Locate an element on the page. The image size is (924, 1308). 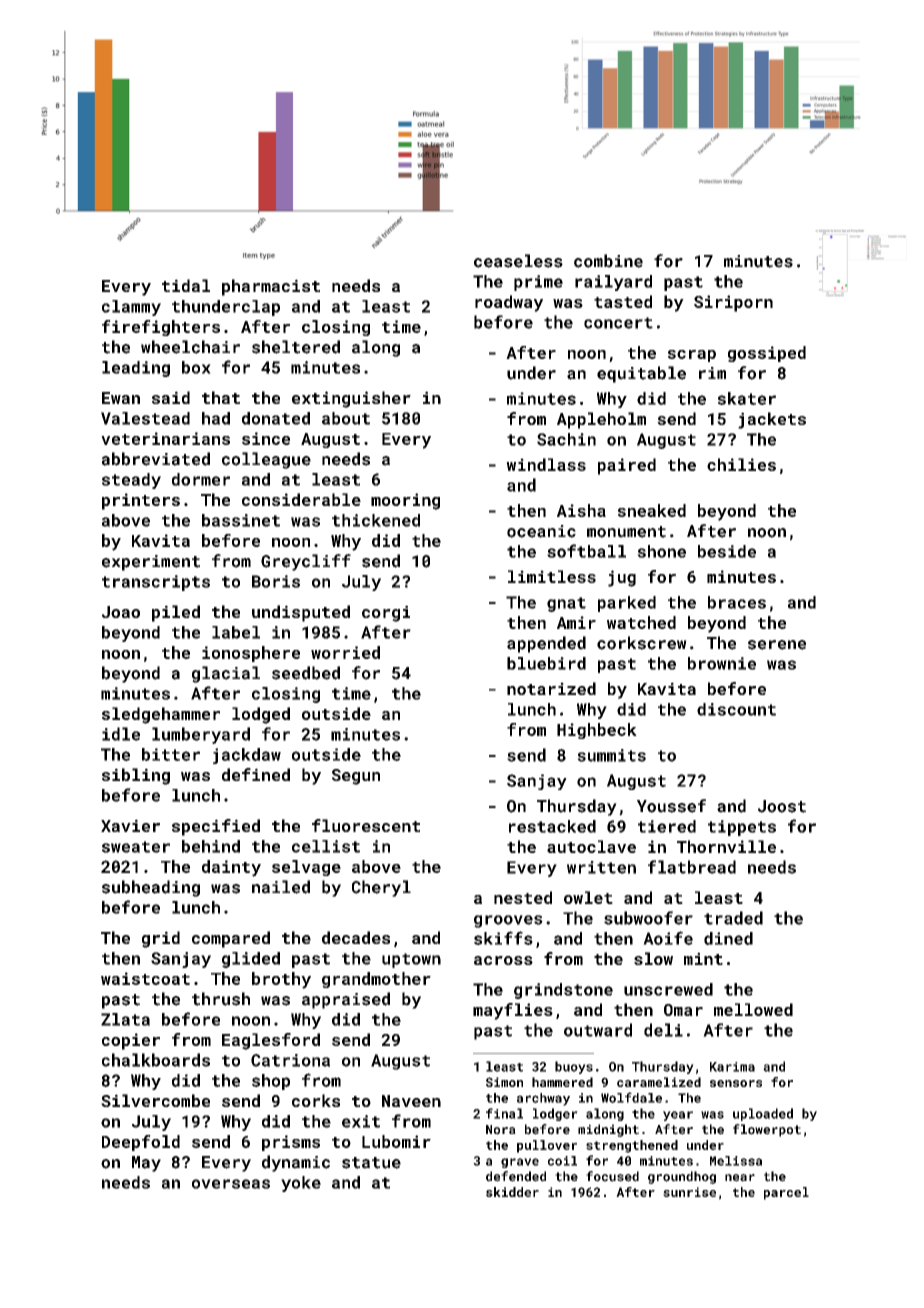
Cheryl is located at coordinates (381, 888).
